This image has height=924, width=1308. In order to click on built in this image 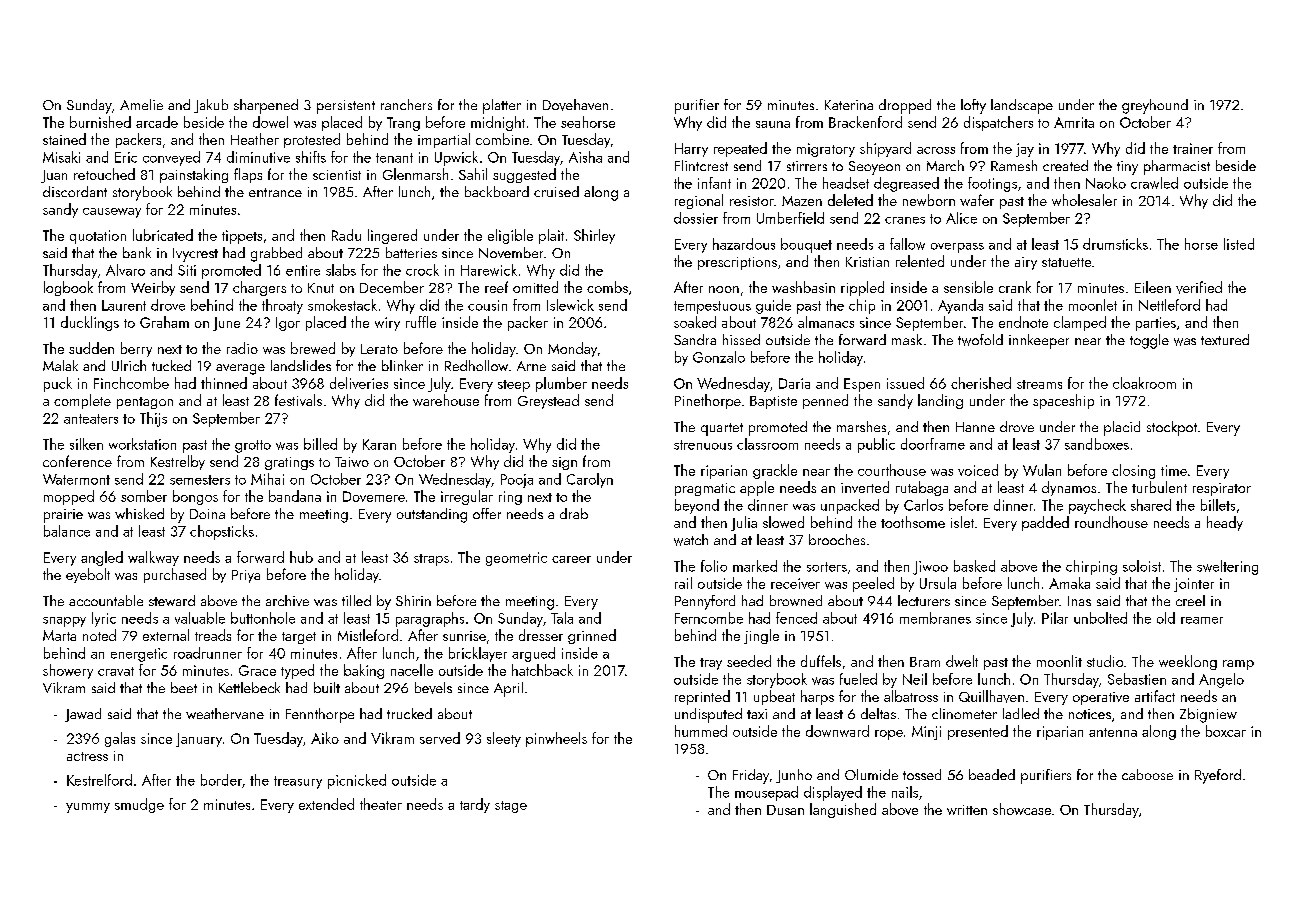, I will do `click(327, 687)`.
